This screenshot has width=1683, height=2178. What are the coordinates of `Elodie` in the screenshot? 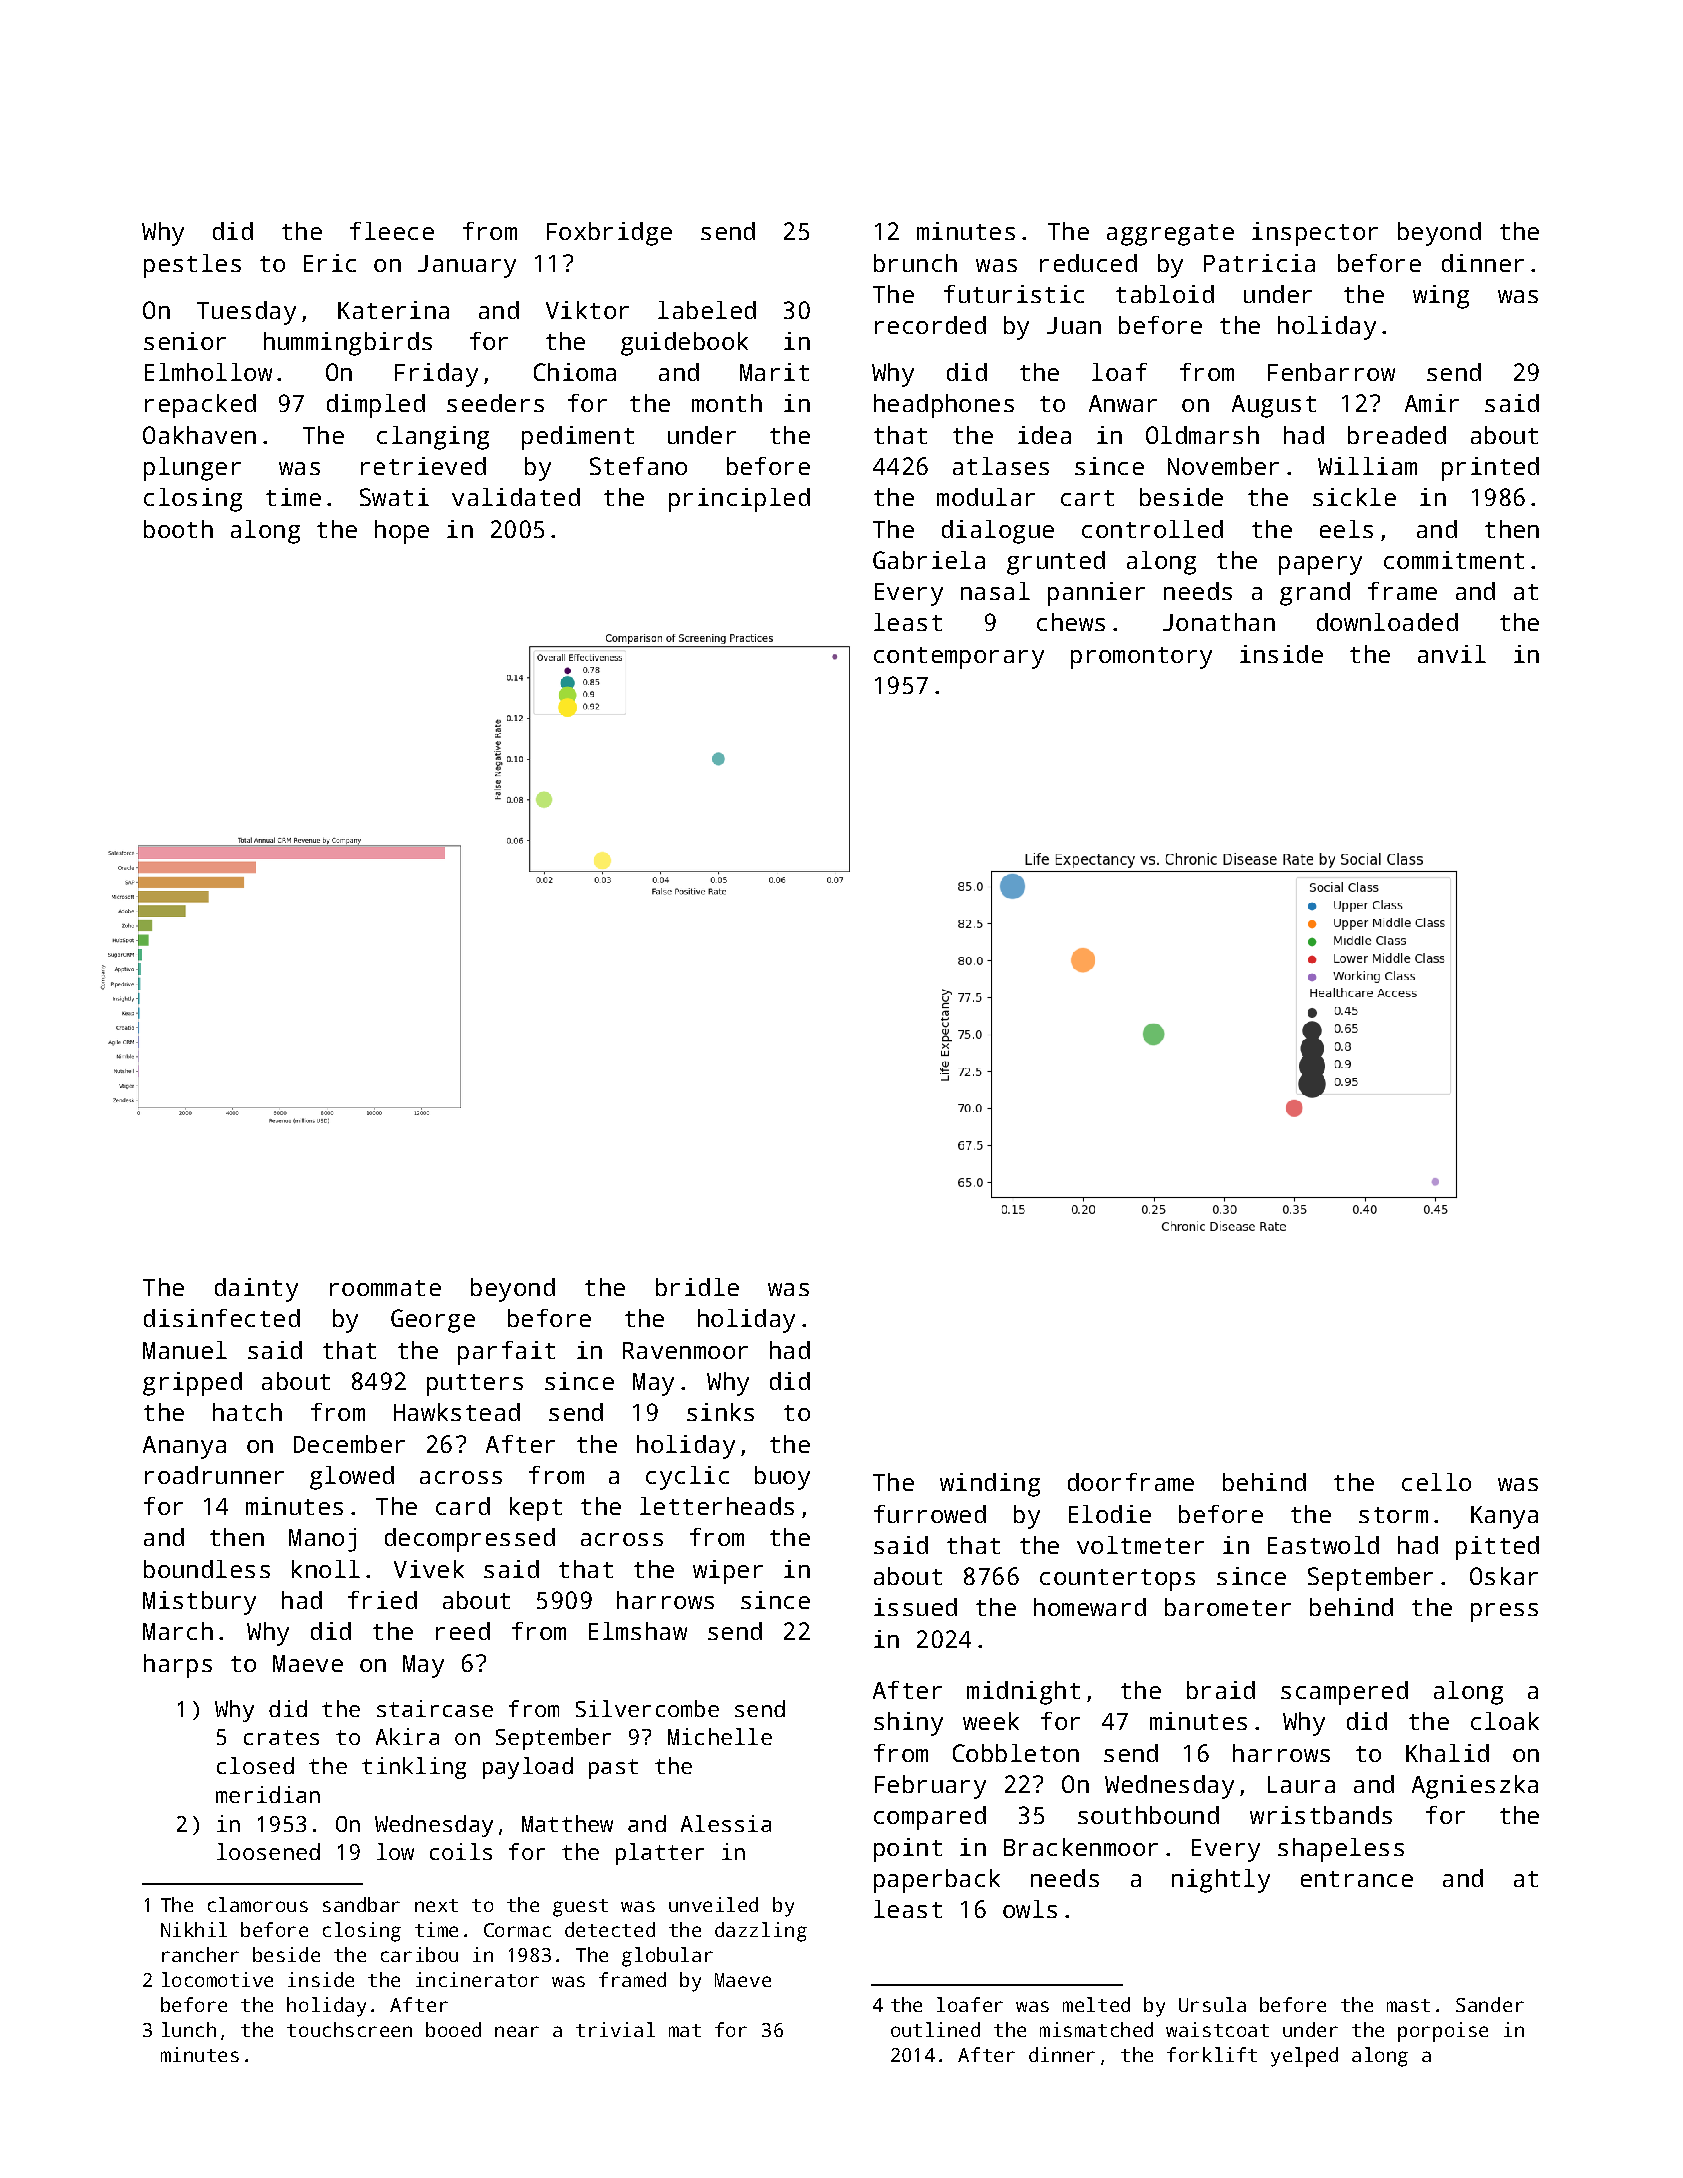 It's located at (1110, 1514).
